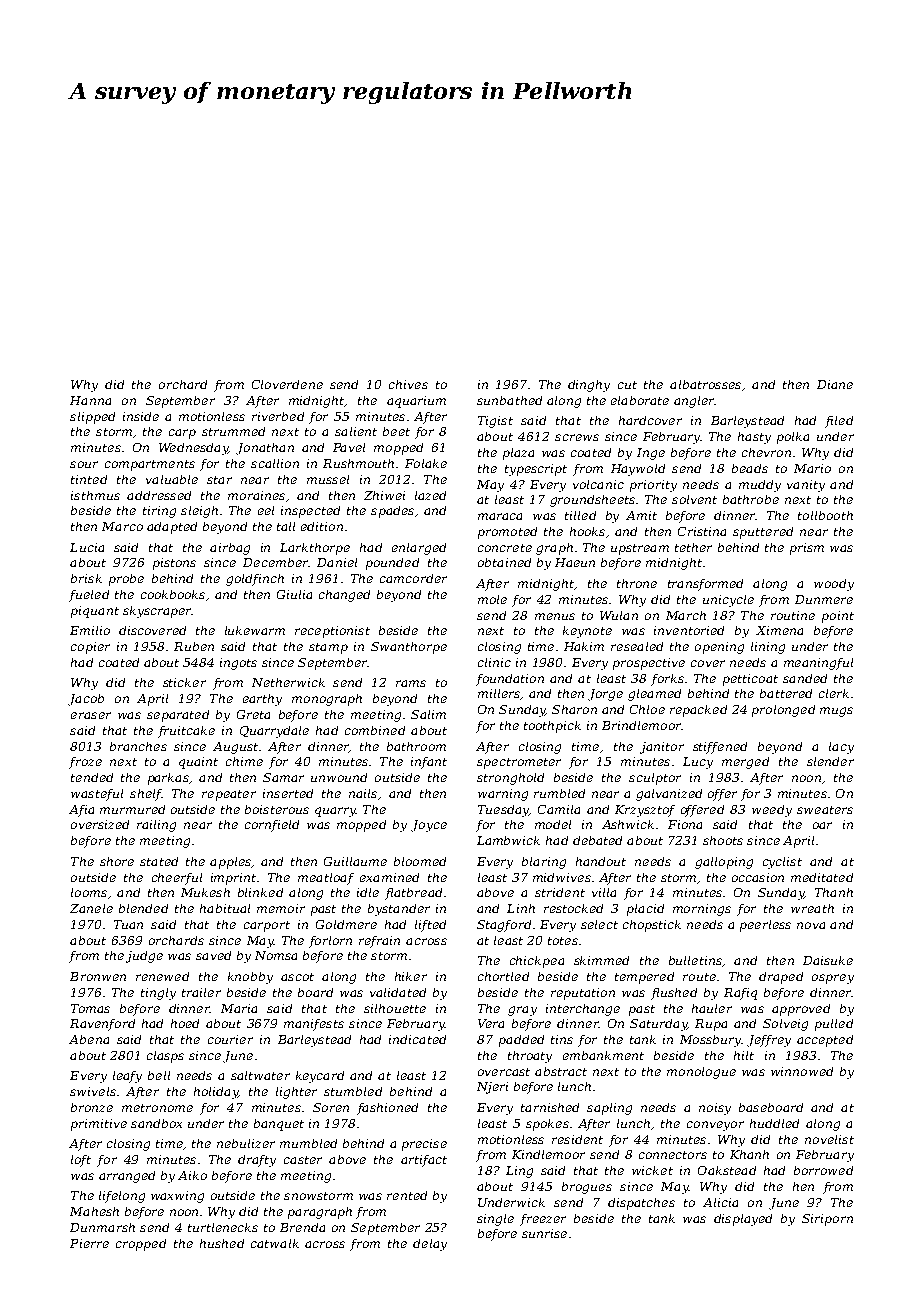 The image size is (924, 1308). I want to click on mugs, so click(836, 712).
